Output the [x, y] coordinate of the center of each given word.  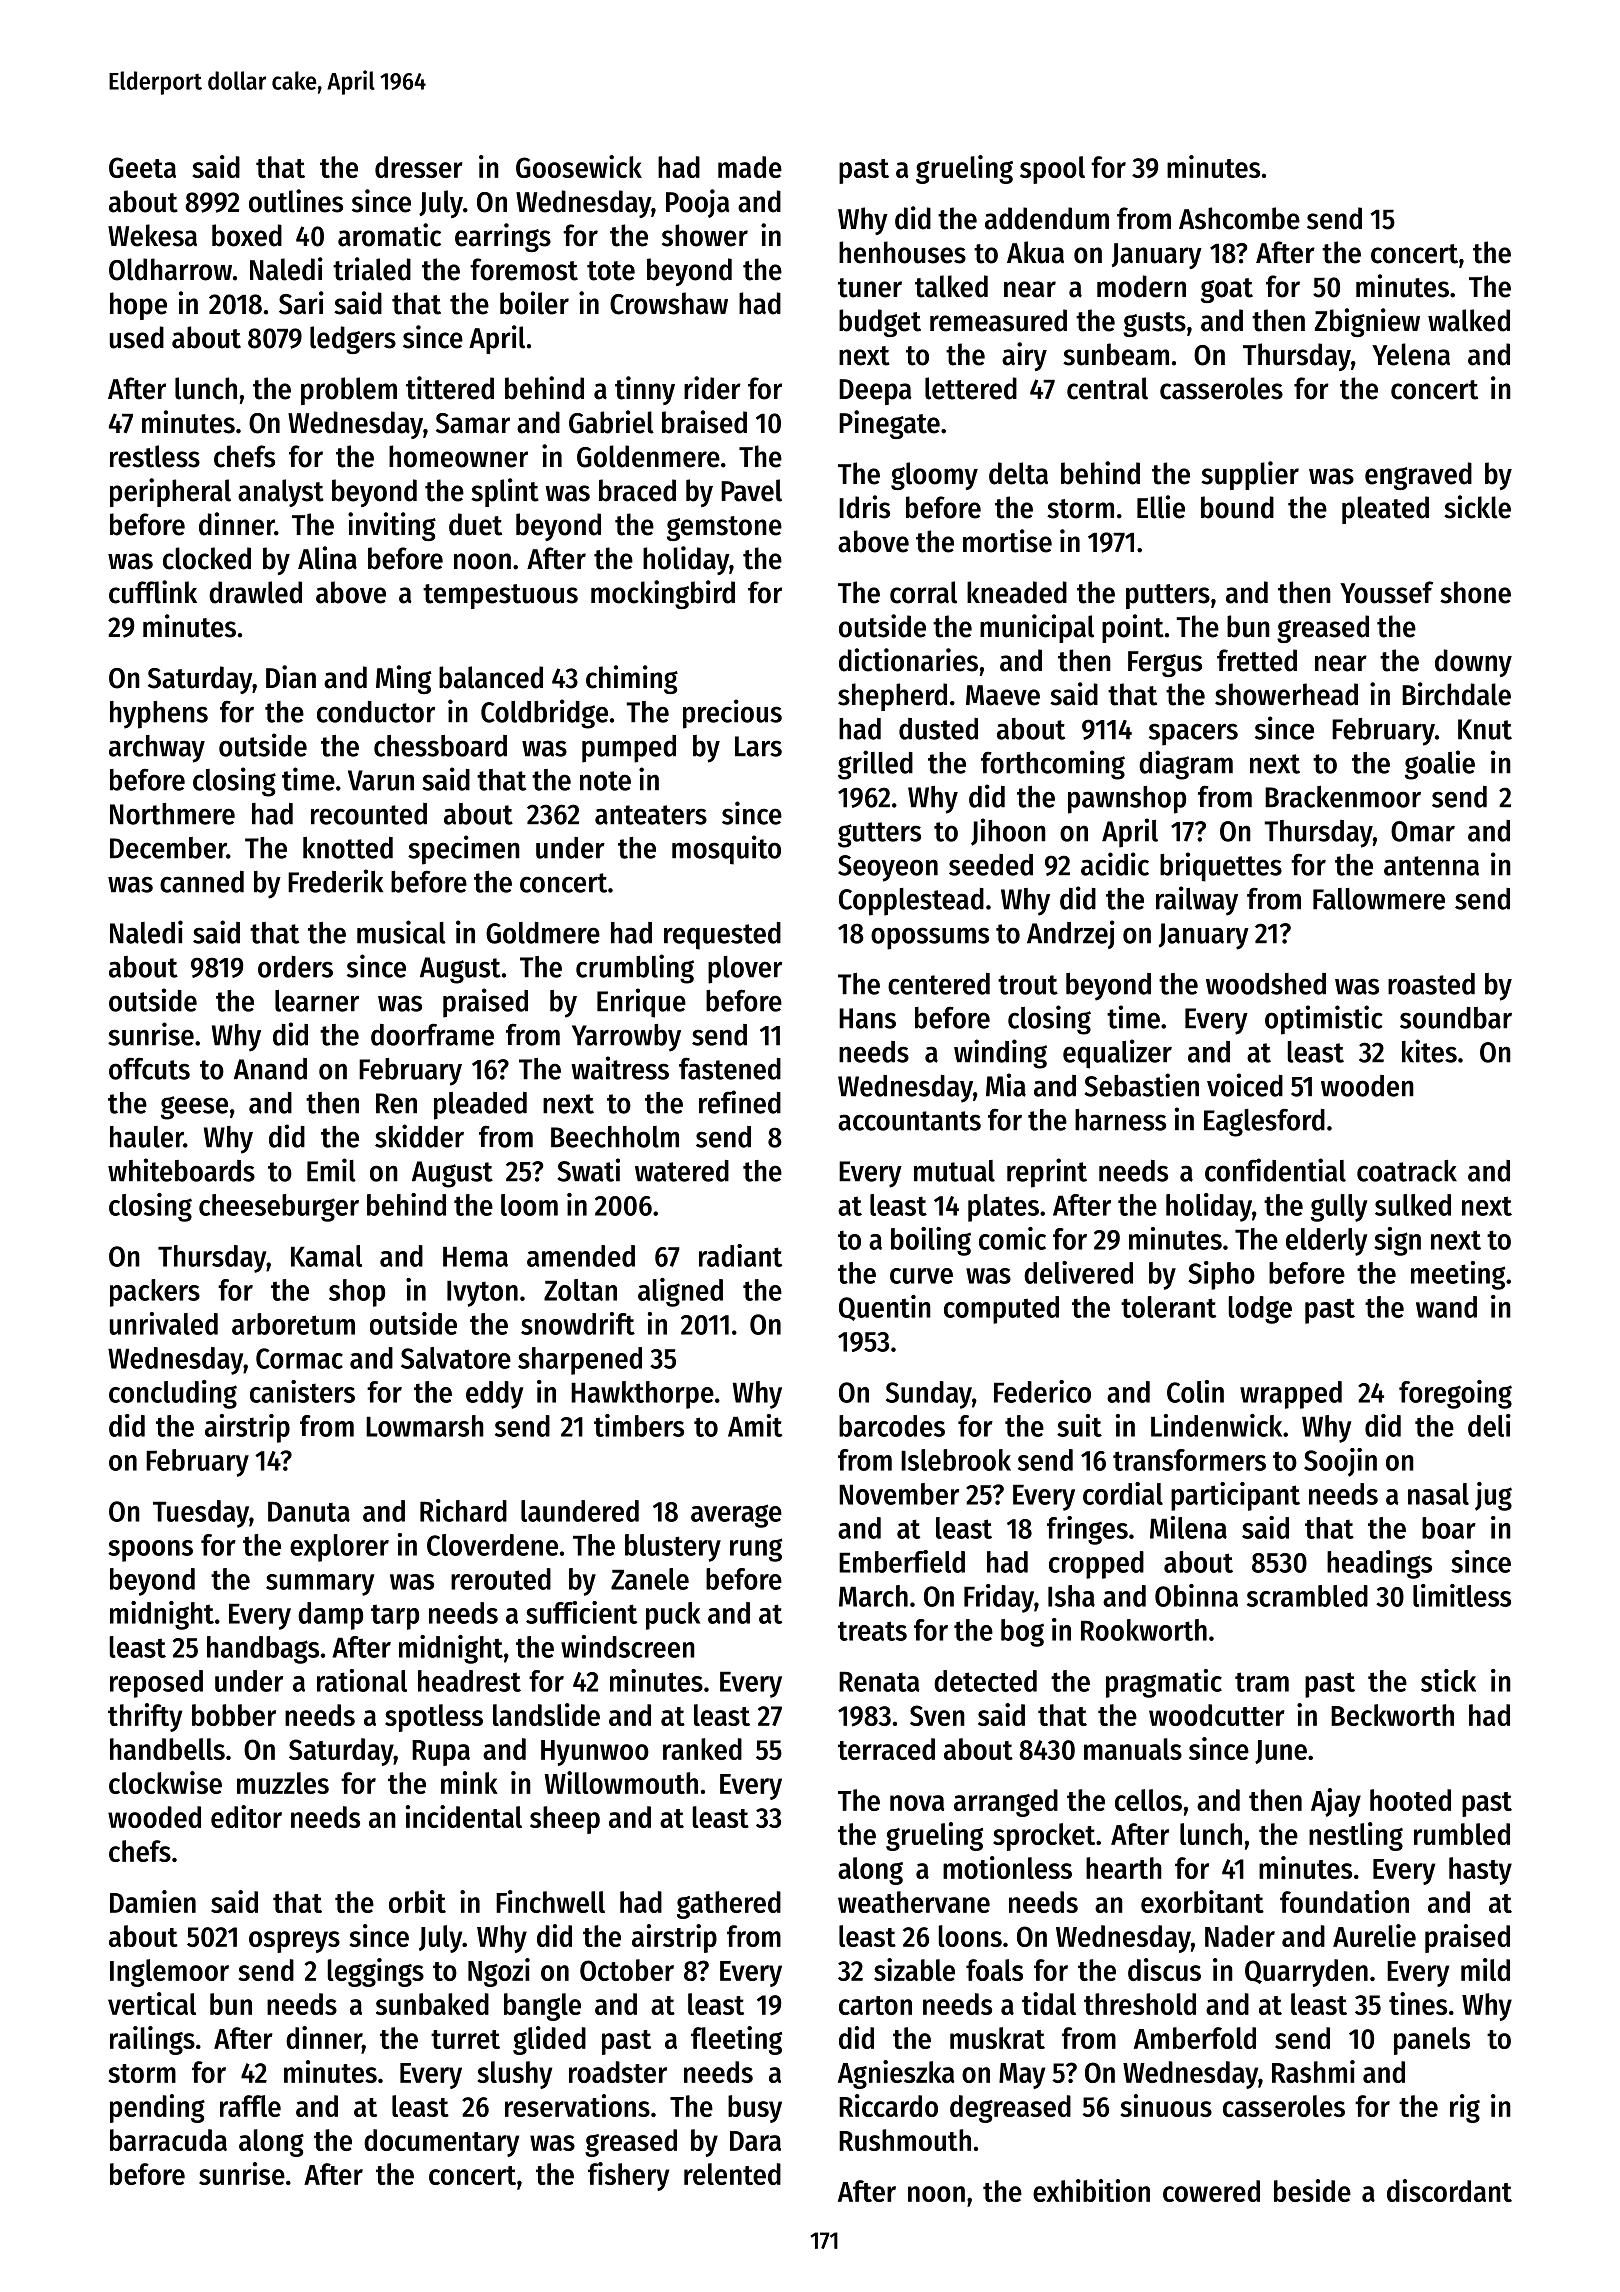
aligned [680, 1292]
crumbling [635, 969]
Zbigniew [1367, 322]
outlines [296, 201]
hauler [147, 1137]
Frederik [335, 881]
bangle [542, 2007]
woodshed [1266, 984]
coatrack [1407, 1171]
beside [1312, 2190]
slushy [515, 2075]
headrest [469, 1681]
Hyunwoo [595, 1753]
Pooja [698, 203]
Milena [1188, 1527]
